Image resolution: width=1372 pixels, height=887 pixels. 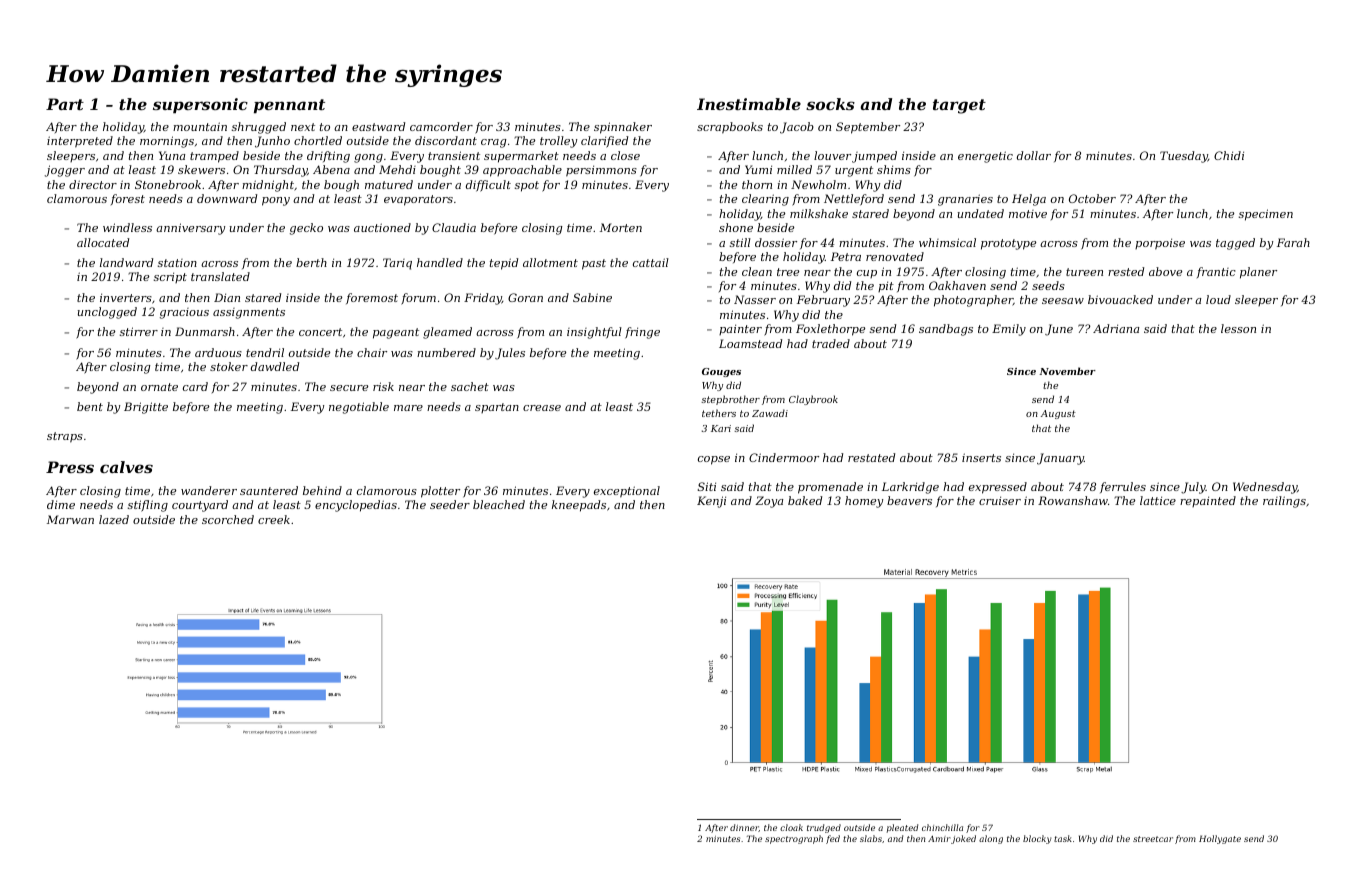 What do you see at coordinates (830, 104) in the screenshot?
I see `socks` at bounding box center [830, 104].
